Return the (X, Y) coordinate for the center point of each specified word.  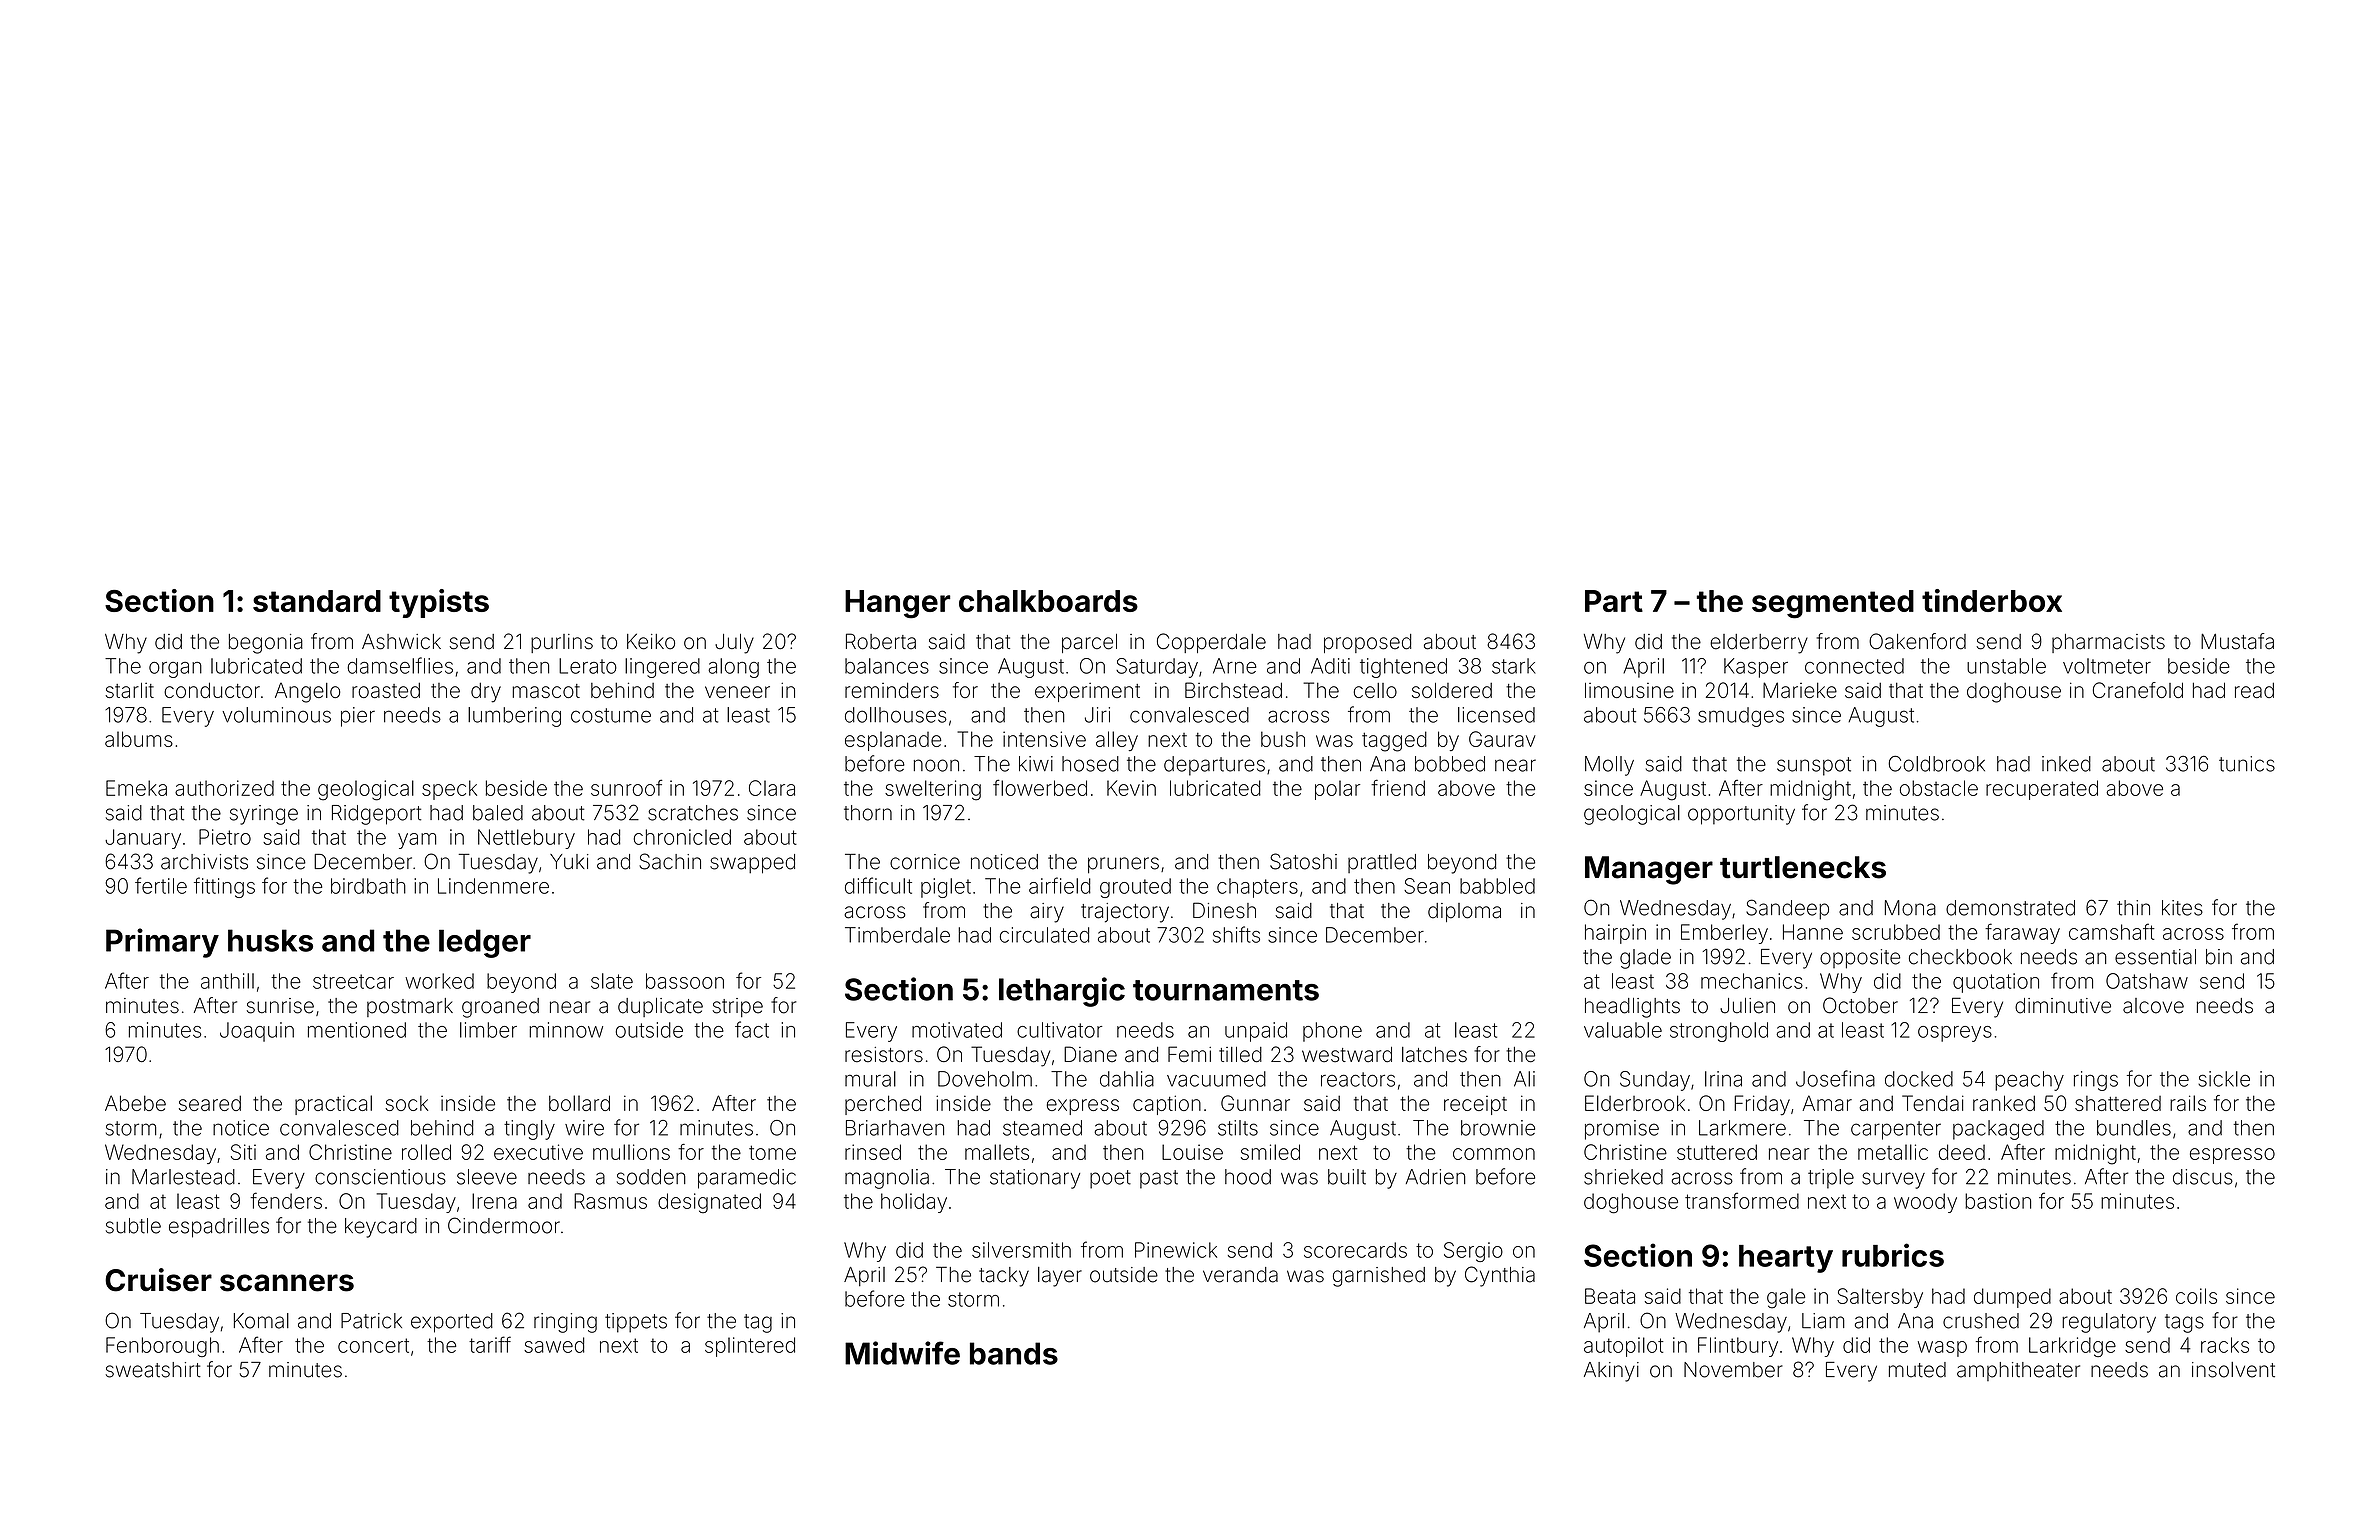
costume (611, 715)
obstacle (1939, 788)
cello (1375, 690)
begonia (266, 644)
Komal (261, 1321)
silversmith (1021, 1250)
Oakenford (1917, 641)
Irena (494, 1201)
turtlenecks (1803, 867)
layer (1060, 1277)
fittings (224, 887)
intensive (1044, 739)
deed (1962, 1152)
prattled (1382, 863)
